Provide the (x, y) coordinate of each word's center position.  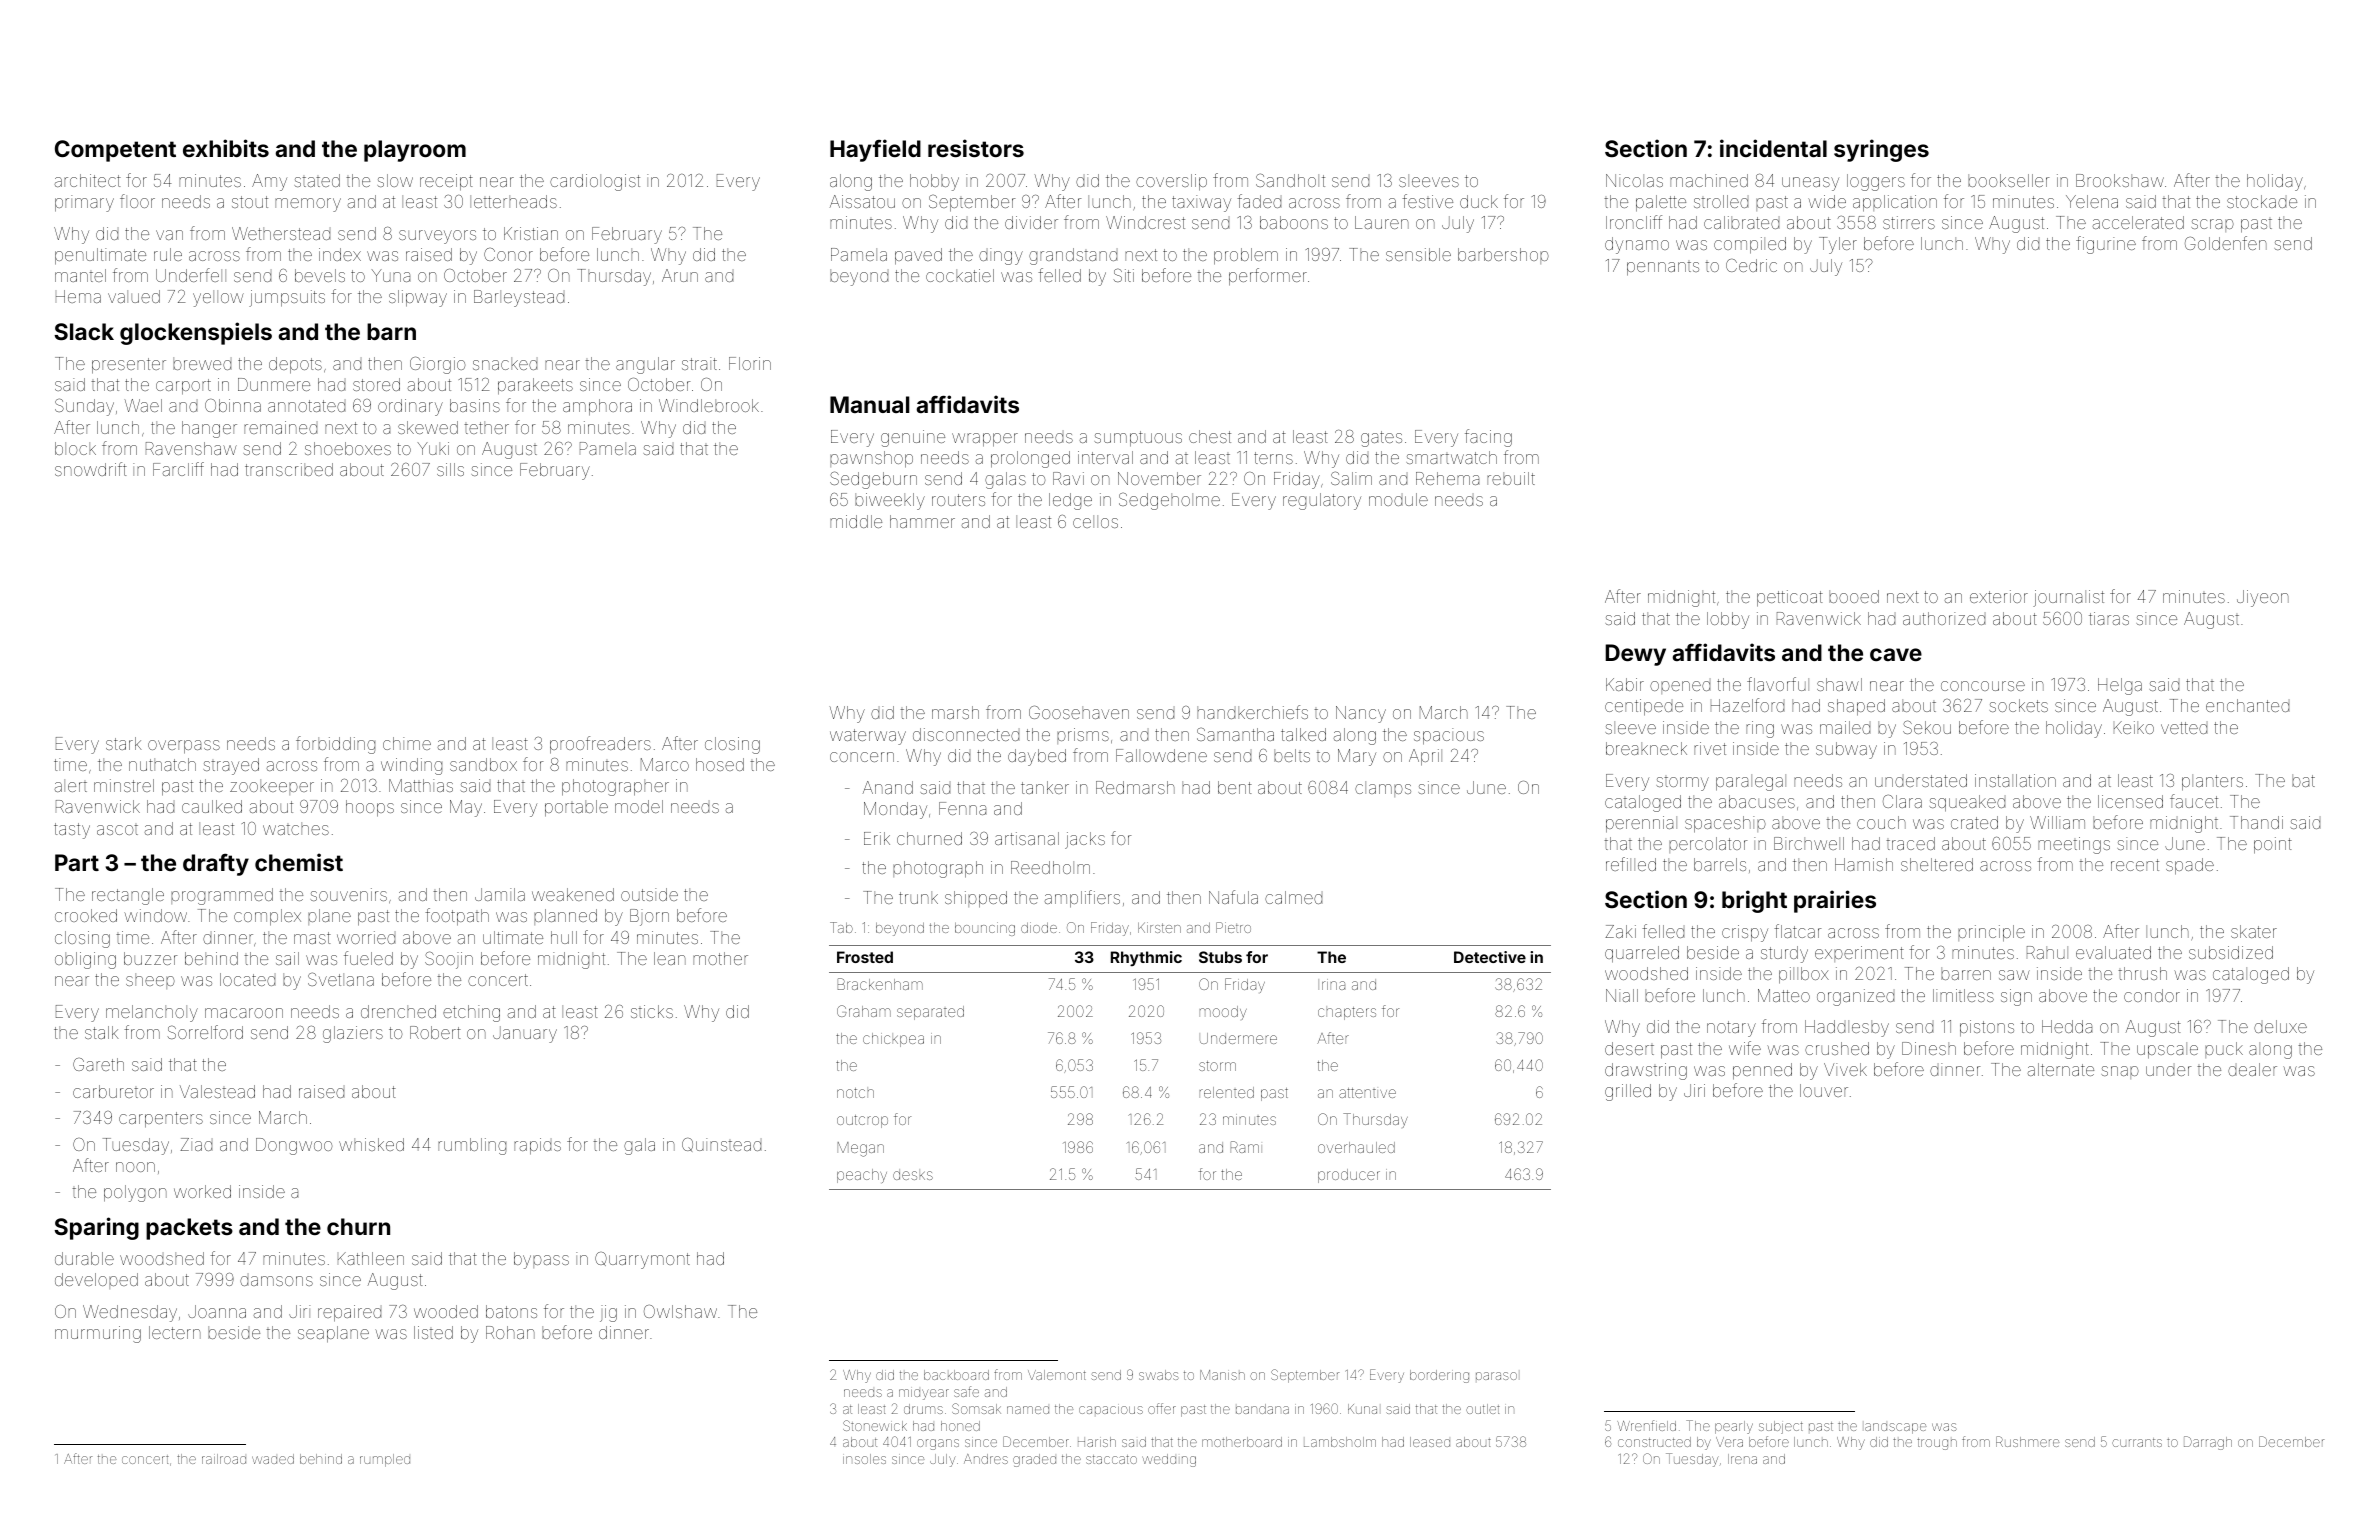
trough (1937, 1444)
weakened (573, 894)
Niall (1622, 995)
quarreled (1642, 954)
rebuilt (1511, 478)
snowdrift (91, 469)
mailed (1845, 727)
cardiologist (595, 182)
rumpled (385, 1460)
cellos (1095, 521)
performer (1268, 277)
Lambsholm (1340, 1442)
